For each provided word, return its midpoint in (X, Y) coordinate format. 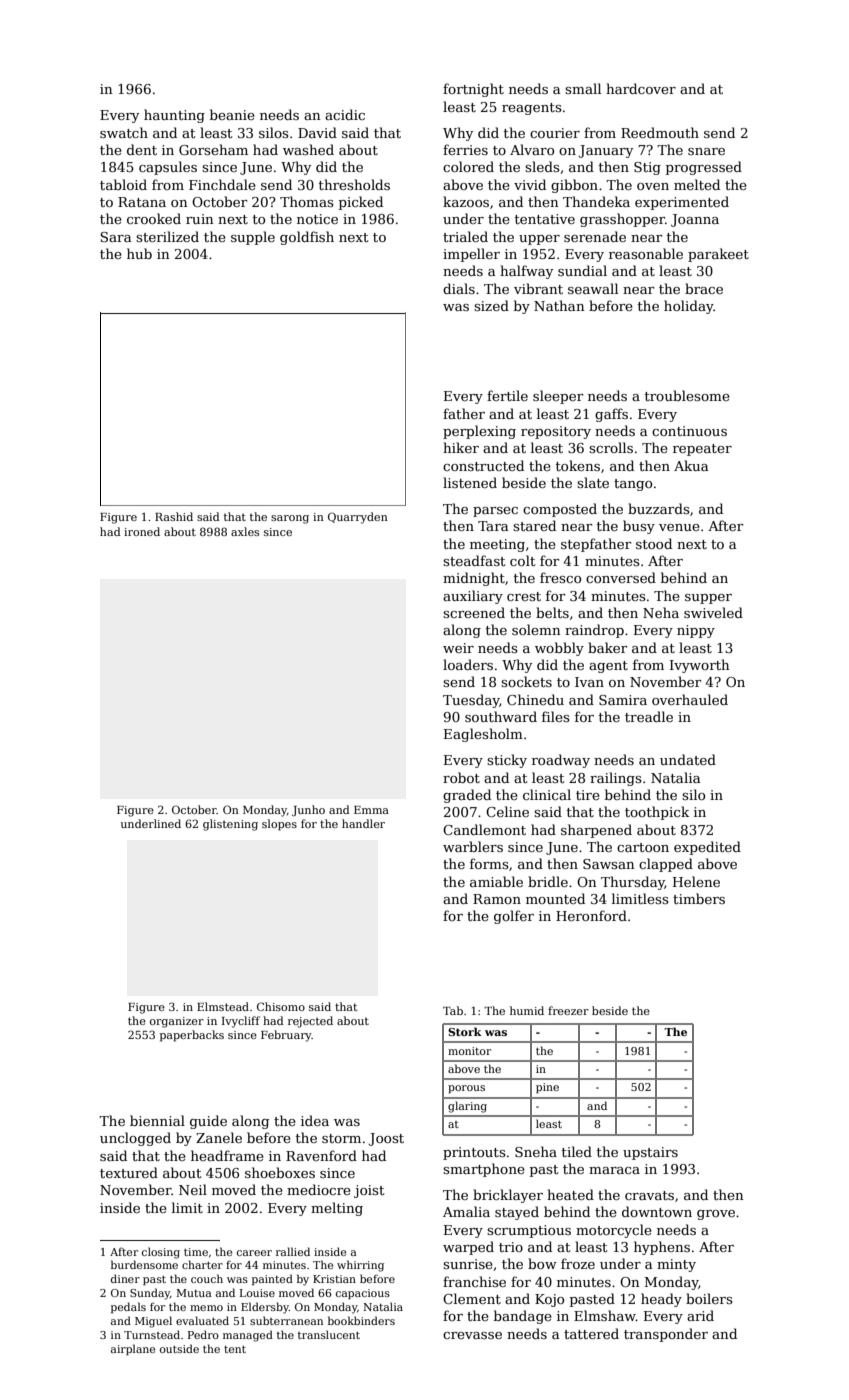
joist (369, 1191)
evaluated (202, 1320)
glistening (230, 825)
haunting (174, 116)
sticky (507, 761)
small (583, 88)
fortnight (473, 90)
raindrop (594, 631)
